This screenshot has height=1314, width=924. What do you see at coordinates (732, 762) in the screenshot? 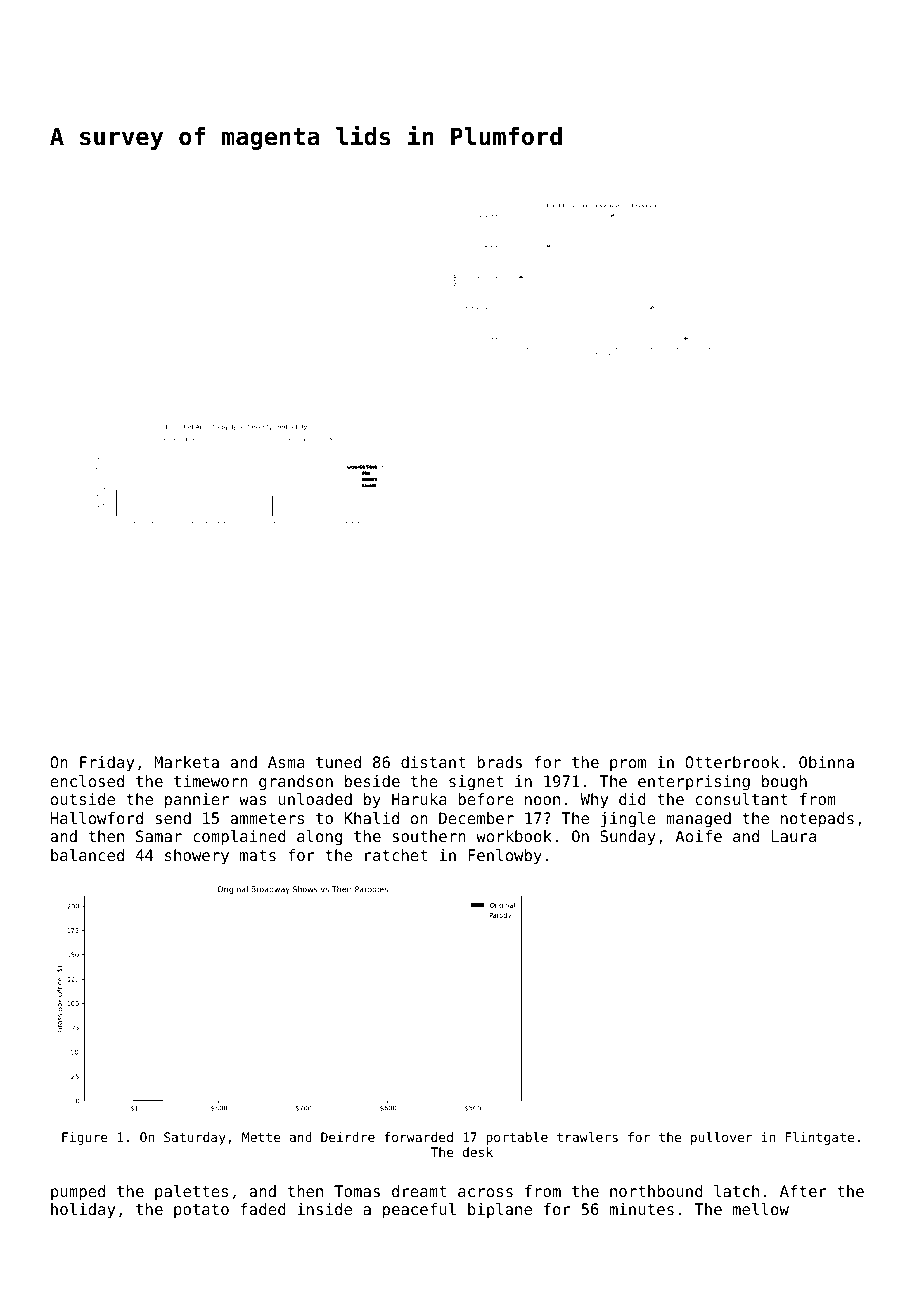
I see `Otterbrook` at bounding box center [732, 762].
